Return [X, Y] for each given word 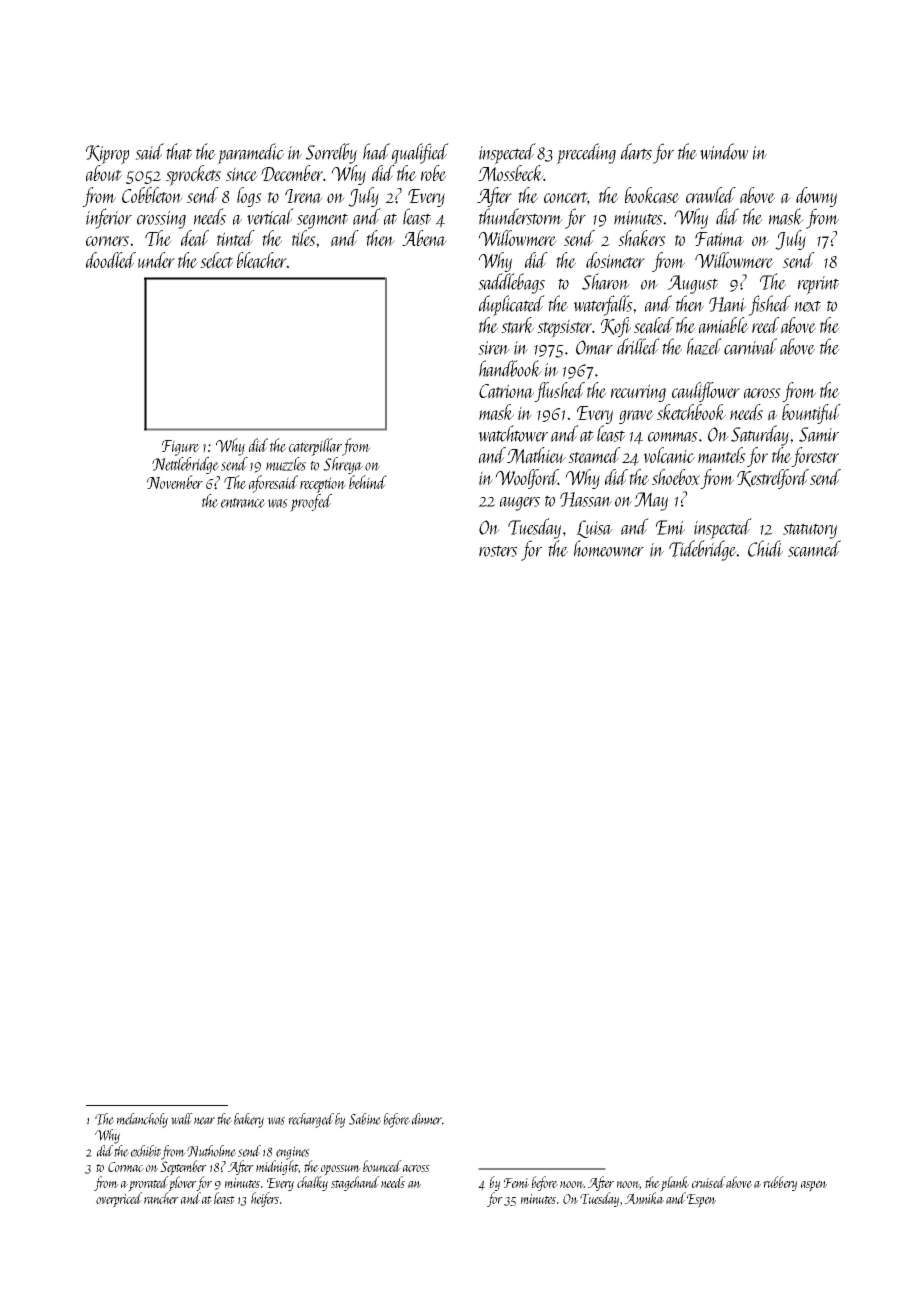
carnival [750, 346]
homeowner [609, 548]
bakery [249, 1120]
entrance [243, 503]
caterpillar [315, 447]
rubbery [780, 1183]
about [104, 173]
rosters [498, 551]
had [376, 151]
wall [182, 1119]
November [175, 482]
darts [636, 151]
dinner [427, 1119]
